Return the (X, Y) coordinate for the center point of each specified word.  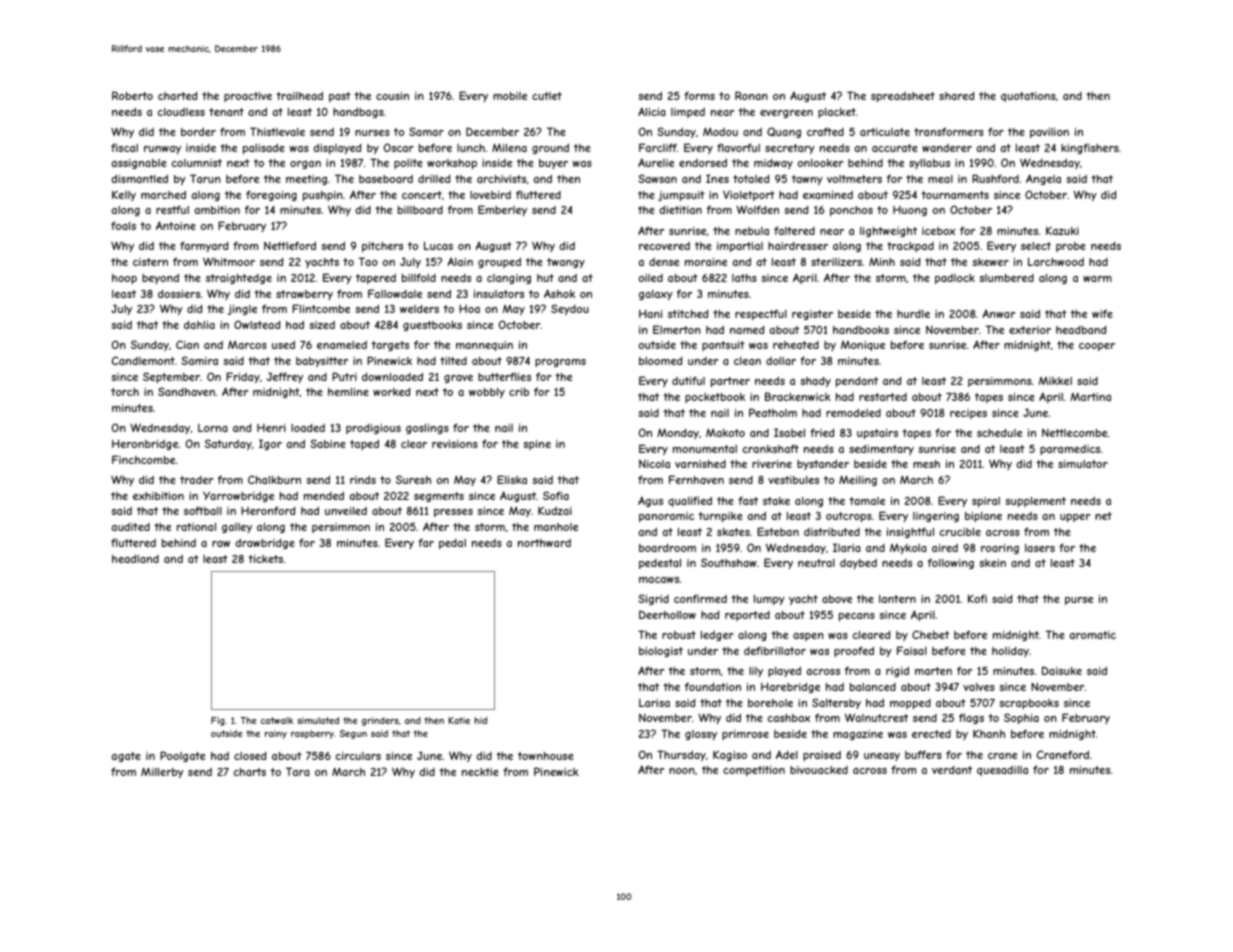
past (340, 97)
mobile (510, 96)
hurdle (913, 314)
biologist (661, 652)
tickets (265, 559)
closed (250, 756)
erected (931, 734)
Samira (199, 360)
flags (971, 718)
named (747, 330)
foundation (713, 687)
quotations (1028, 97)
